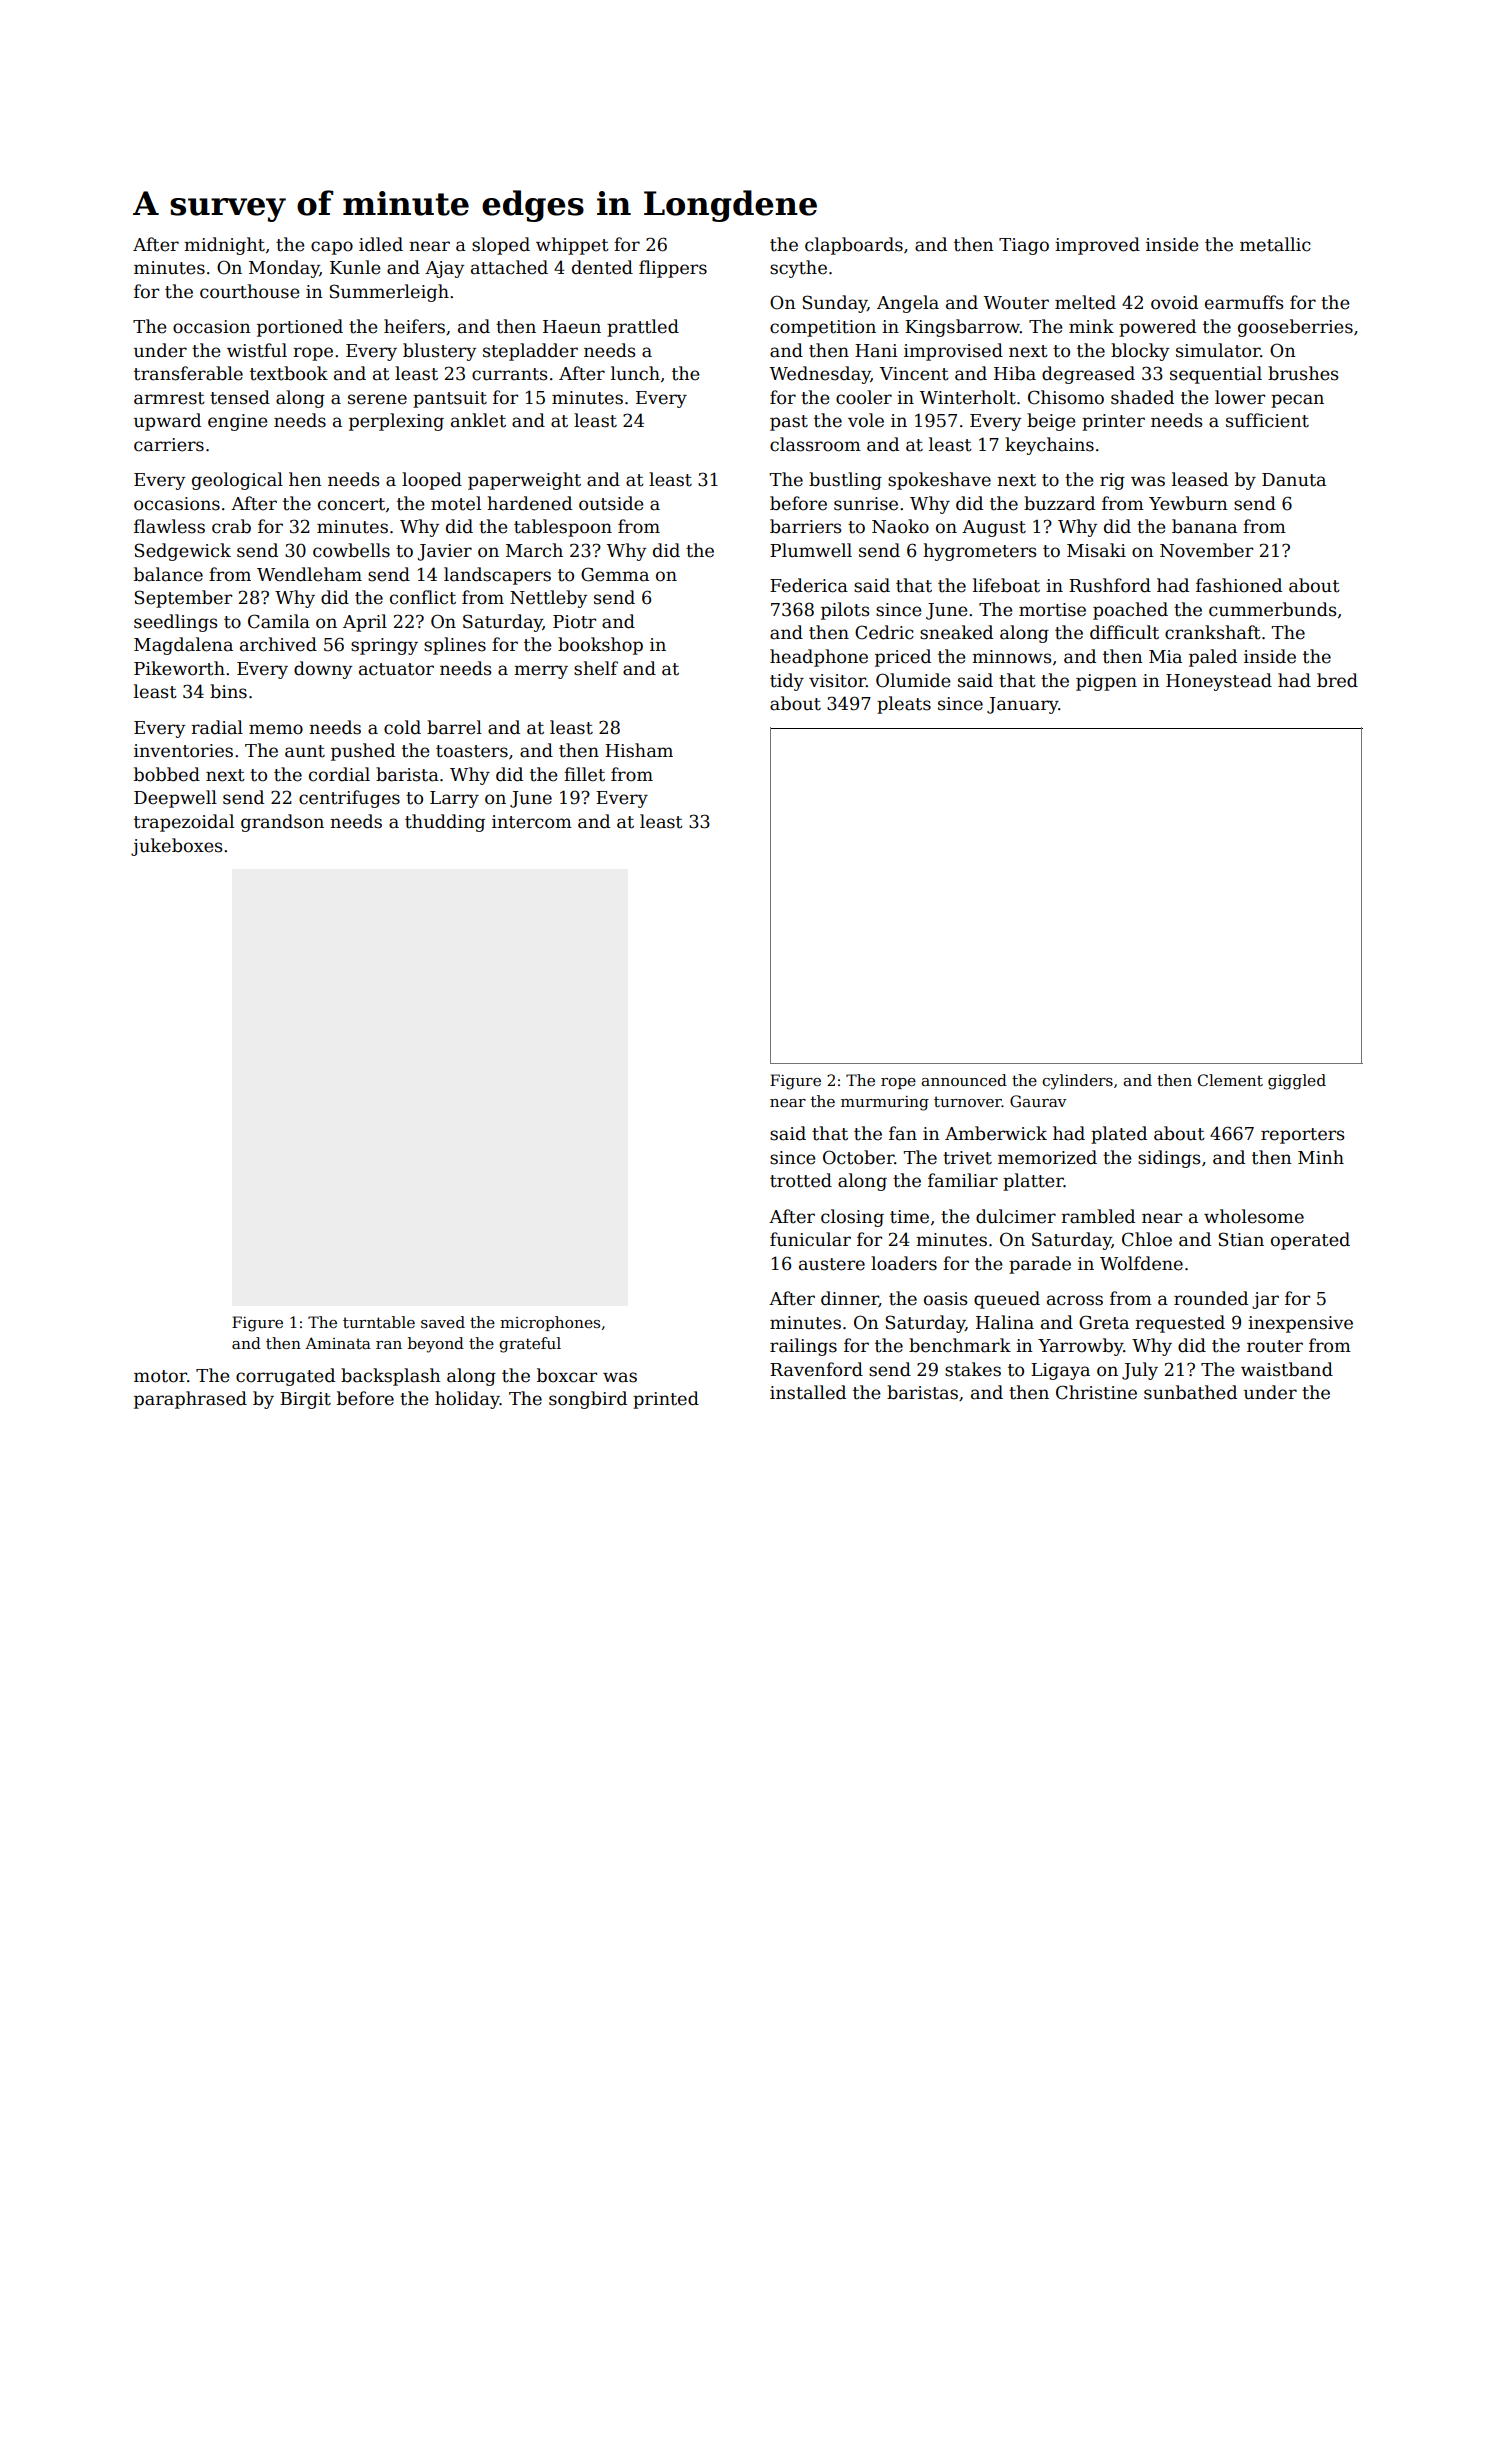  What do you see at coordinates (190, 1400) in the screenshot?
I see `paraphrased` at bounding box center [190, 1400].
